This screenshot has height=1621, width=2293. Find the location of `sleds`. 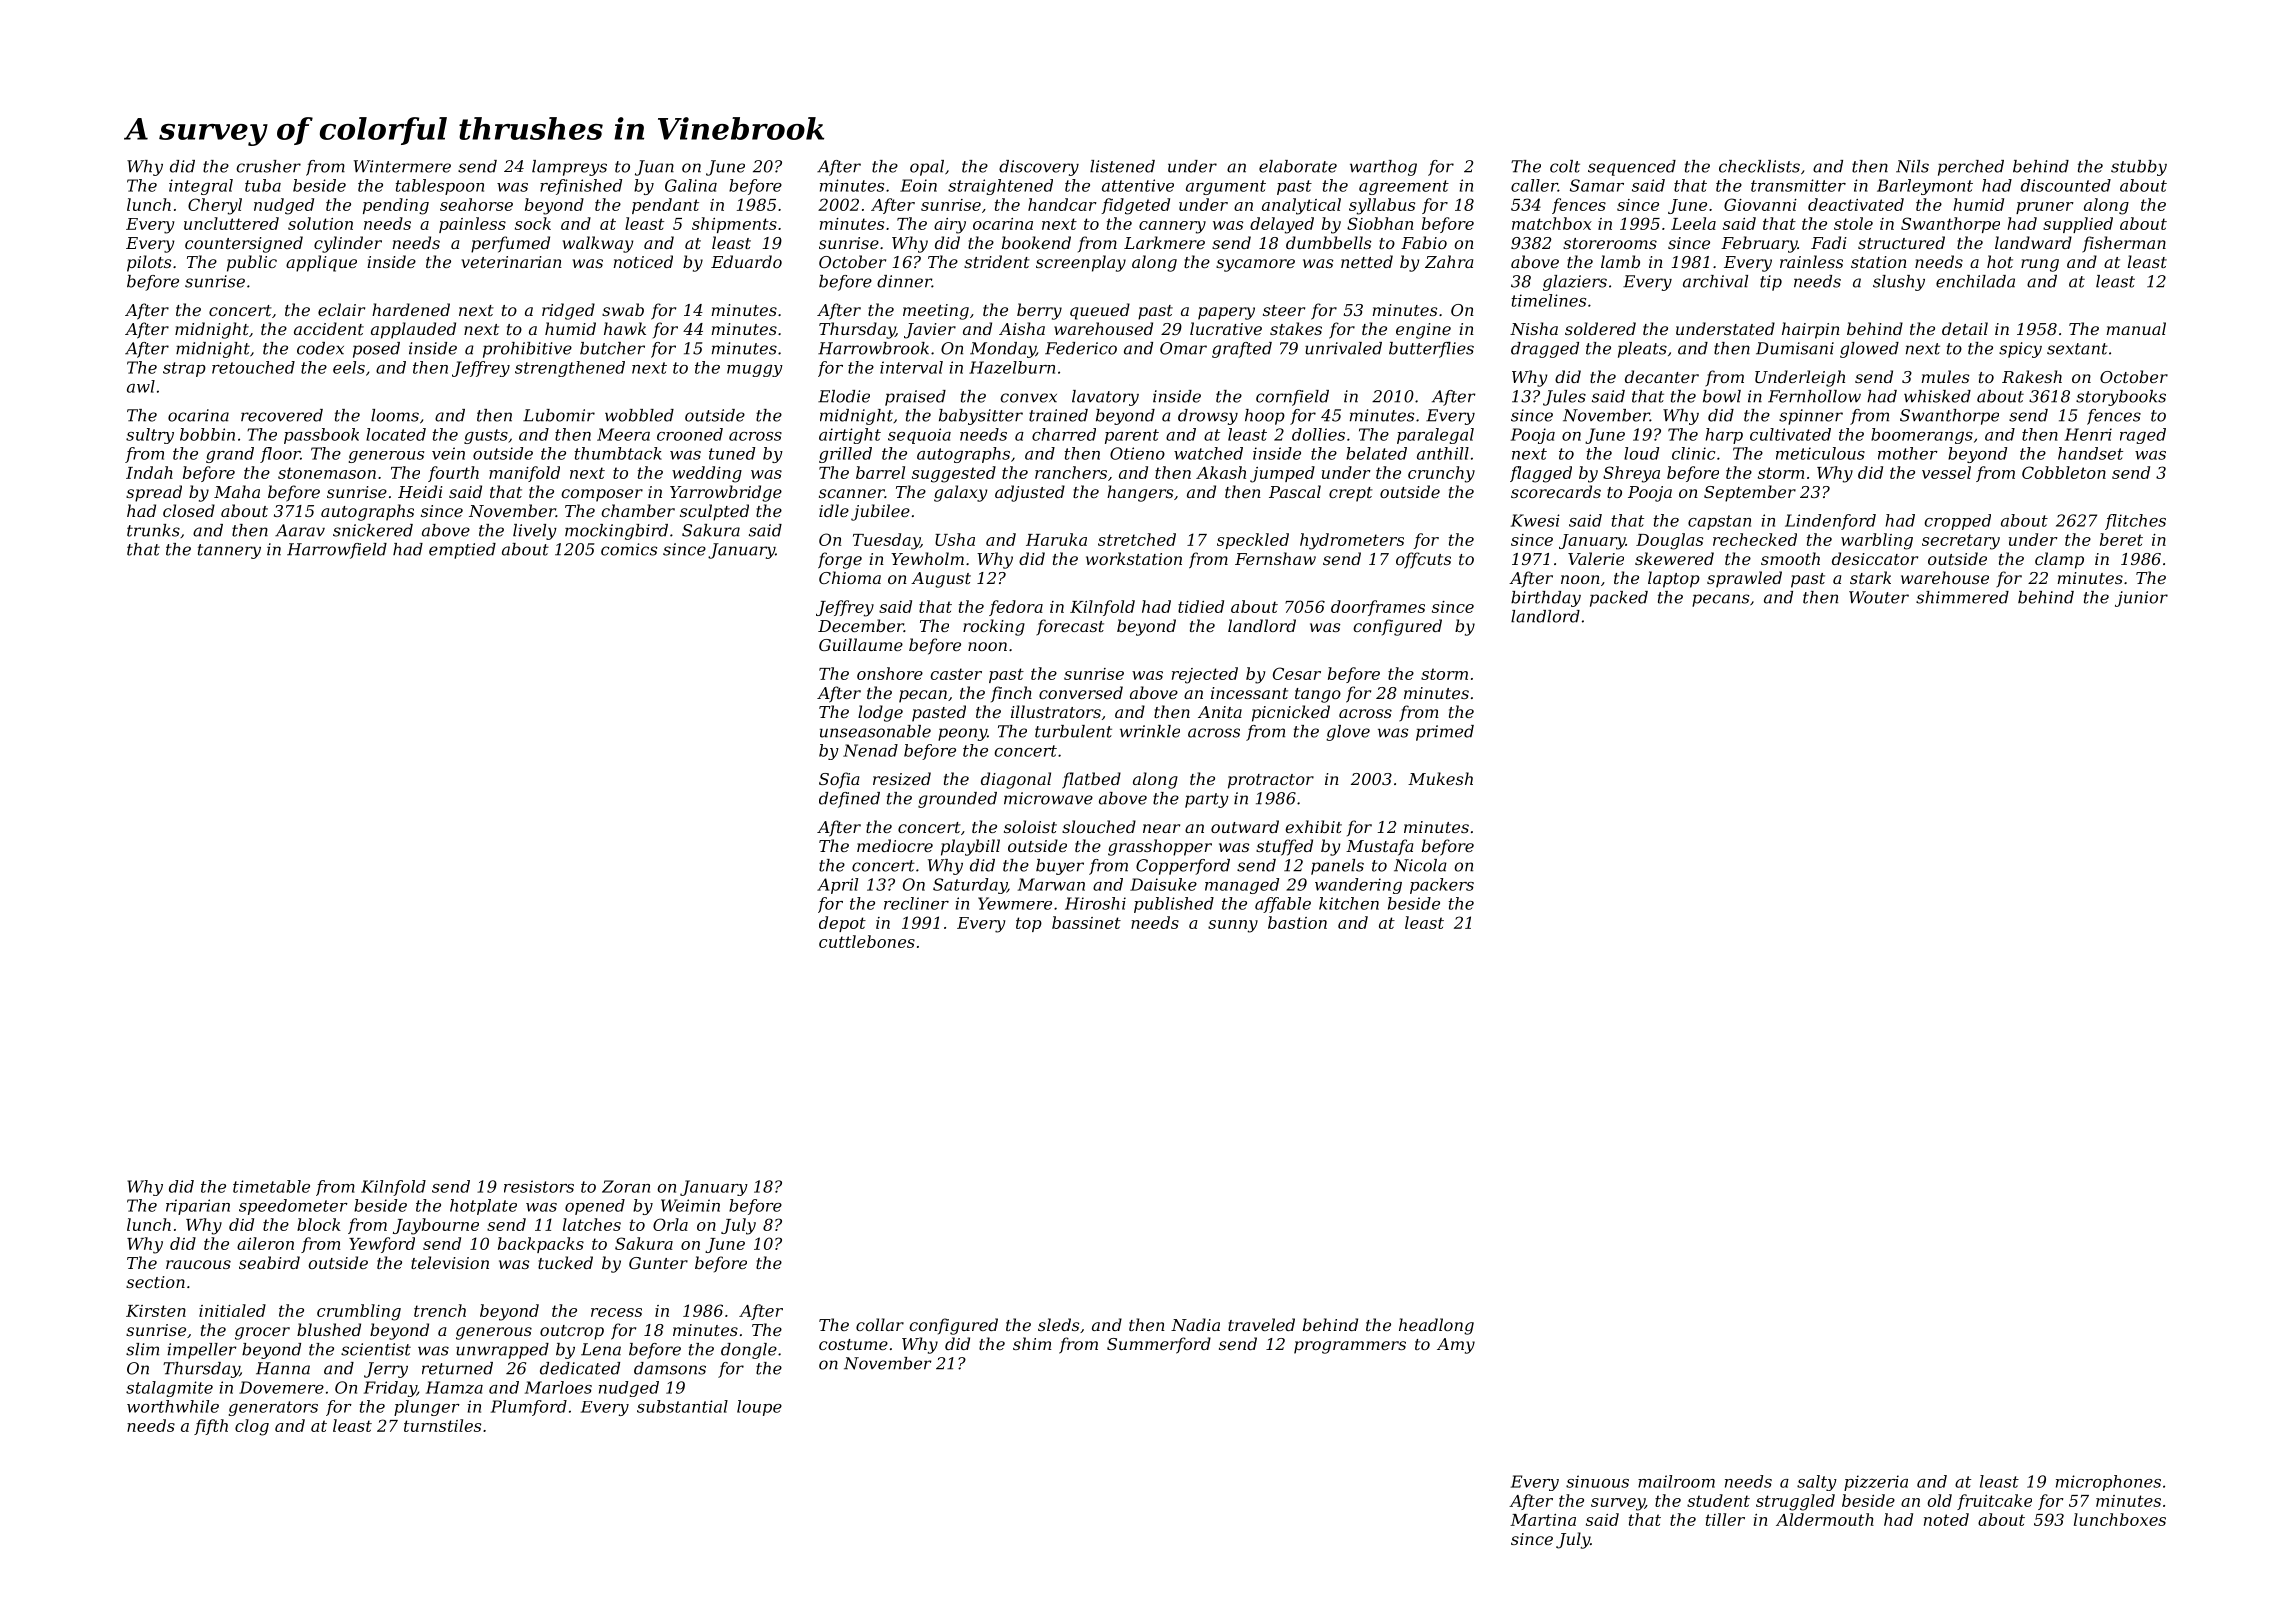

sleds is located at coordinates (1058, 1324).
